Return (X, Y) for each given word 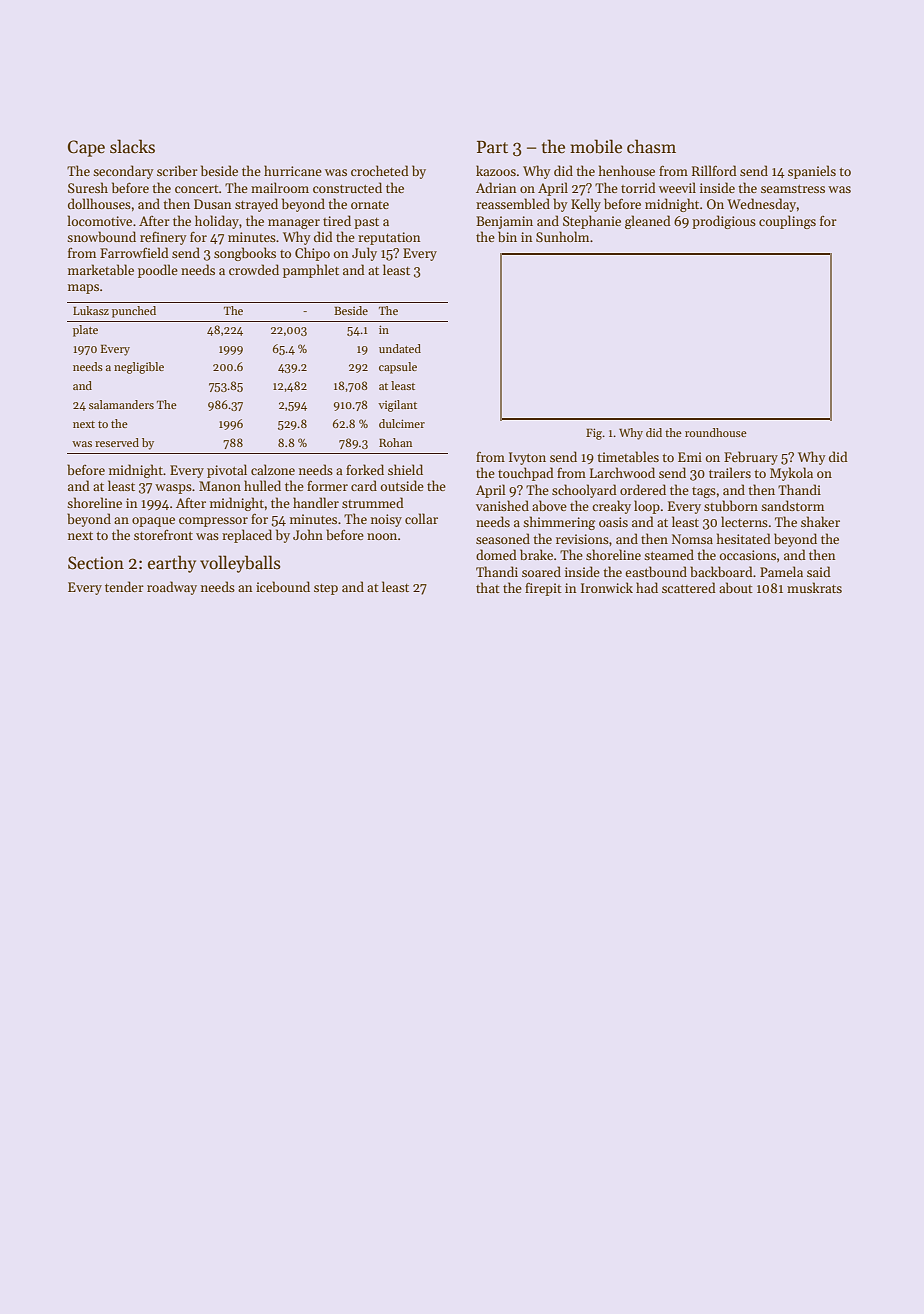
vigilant (397, 406)
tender (124, 586)
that (488, 587)
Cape (86, 148)
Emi (690, 457)
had (647, 587)
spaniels (812, 172)
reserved (117, 442)
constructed (347, 187)
